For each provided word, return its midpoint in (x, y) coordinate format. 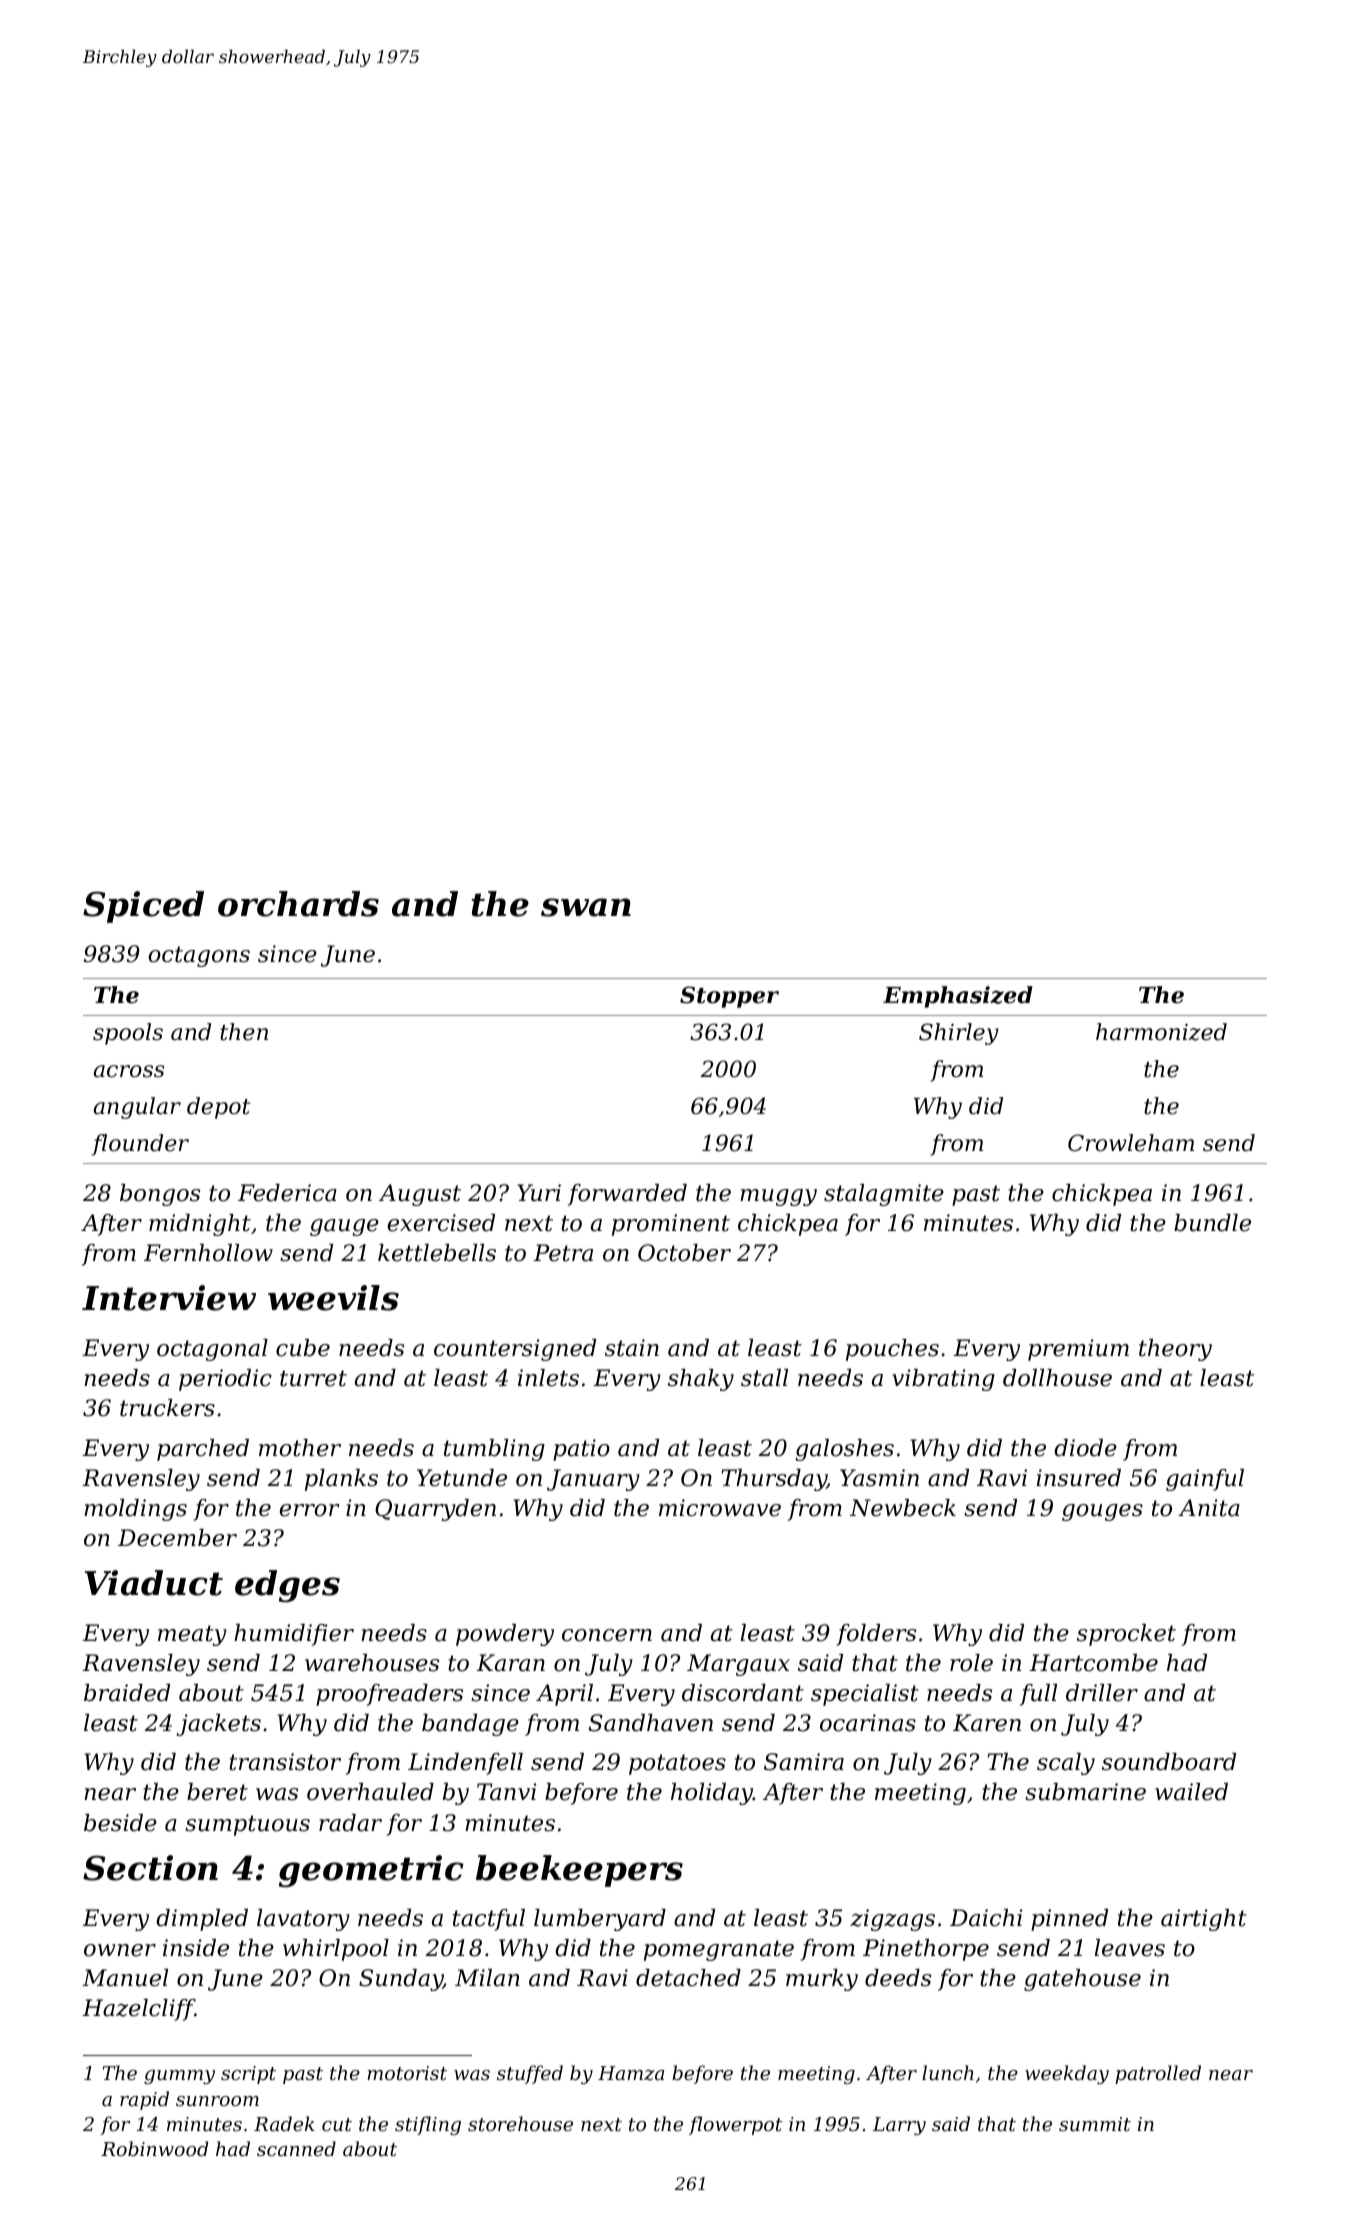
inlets (548, 1378)
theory (1175, 1350)
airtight (1204, 1920)
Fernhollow (208, 1253)
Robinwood (154, 2148)
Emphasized (958, 997)
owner (120, 1950)
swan (586, 907)
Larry (899, 2126)
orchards (298, 904)
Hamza (631, 2073)
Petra (563, 1253)
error (309, 1510)
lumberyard (600, 1920)
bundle (1212, 1223)
